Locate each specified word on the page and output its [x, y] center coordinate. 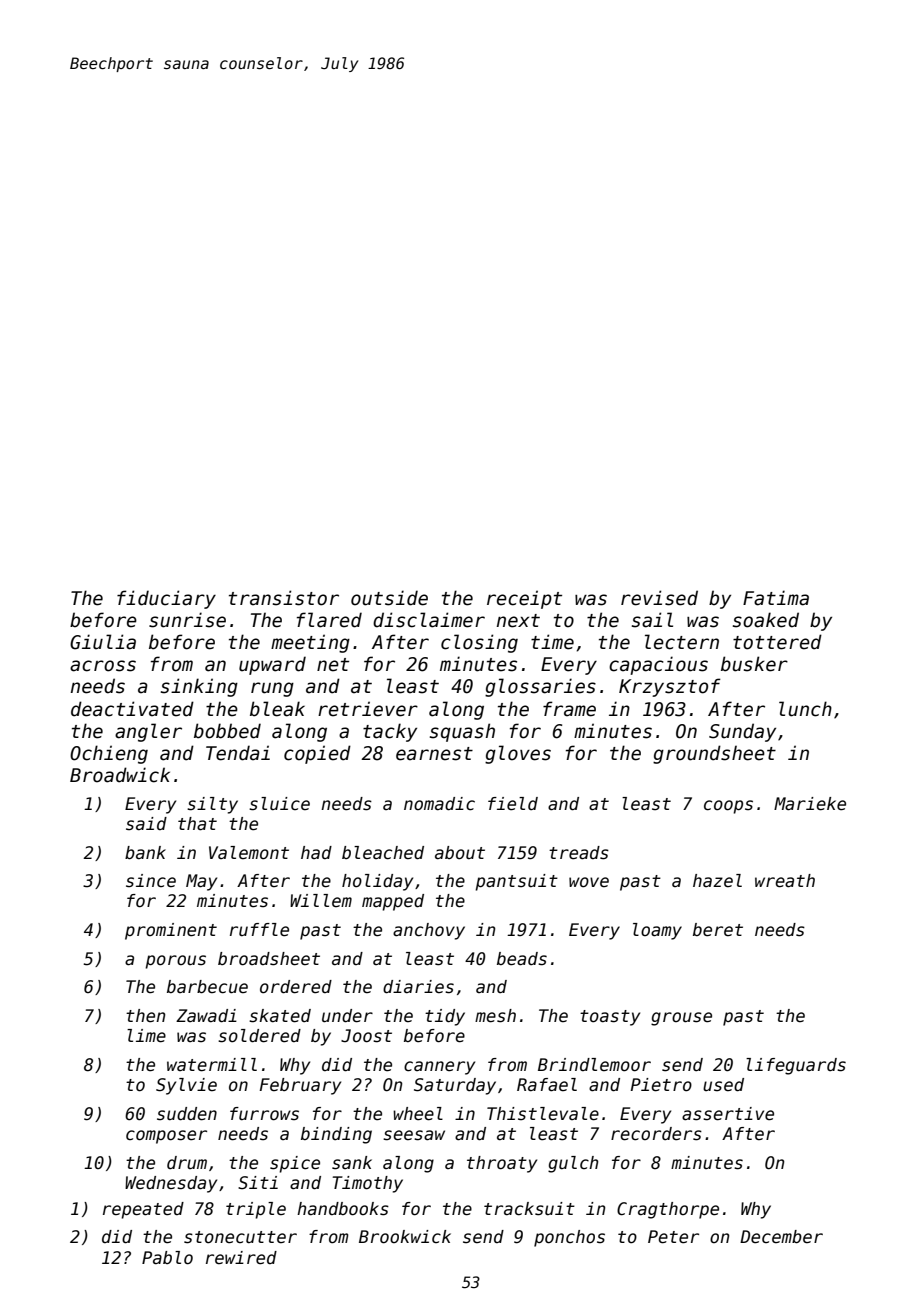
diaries [418, 987]
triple [256, 1210]
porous [175, 962]
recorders [656, 1134]
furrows [264, 1114]
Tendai [238, 753]
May [201, 882]
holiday [377, 882]
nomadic [439, 804]
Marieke [810, 804]
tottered [777, 642]
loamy [657, 931]
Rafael [547, 1085]
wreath [785, 881]
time [552, 642]
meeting [310, 643]
